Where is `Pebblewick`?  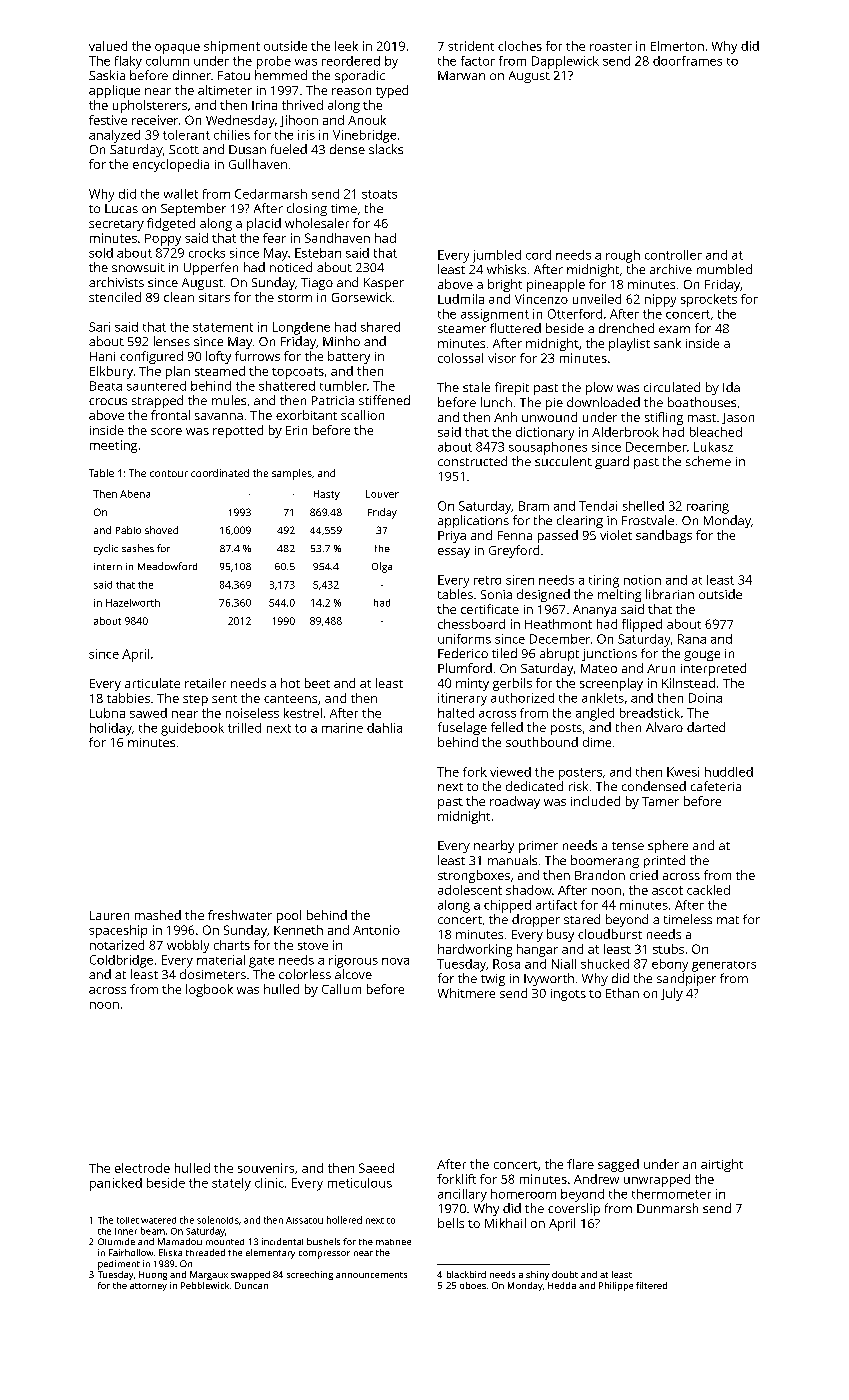
Pebblewick is located at coordinates (205, 1285).
